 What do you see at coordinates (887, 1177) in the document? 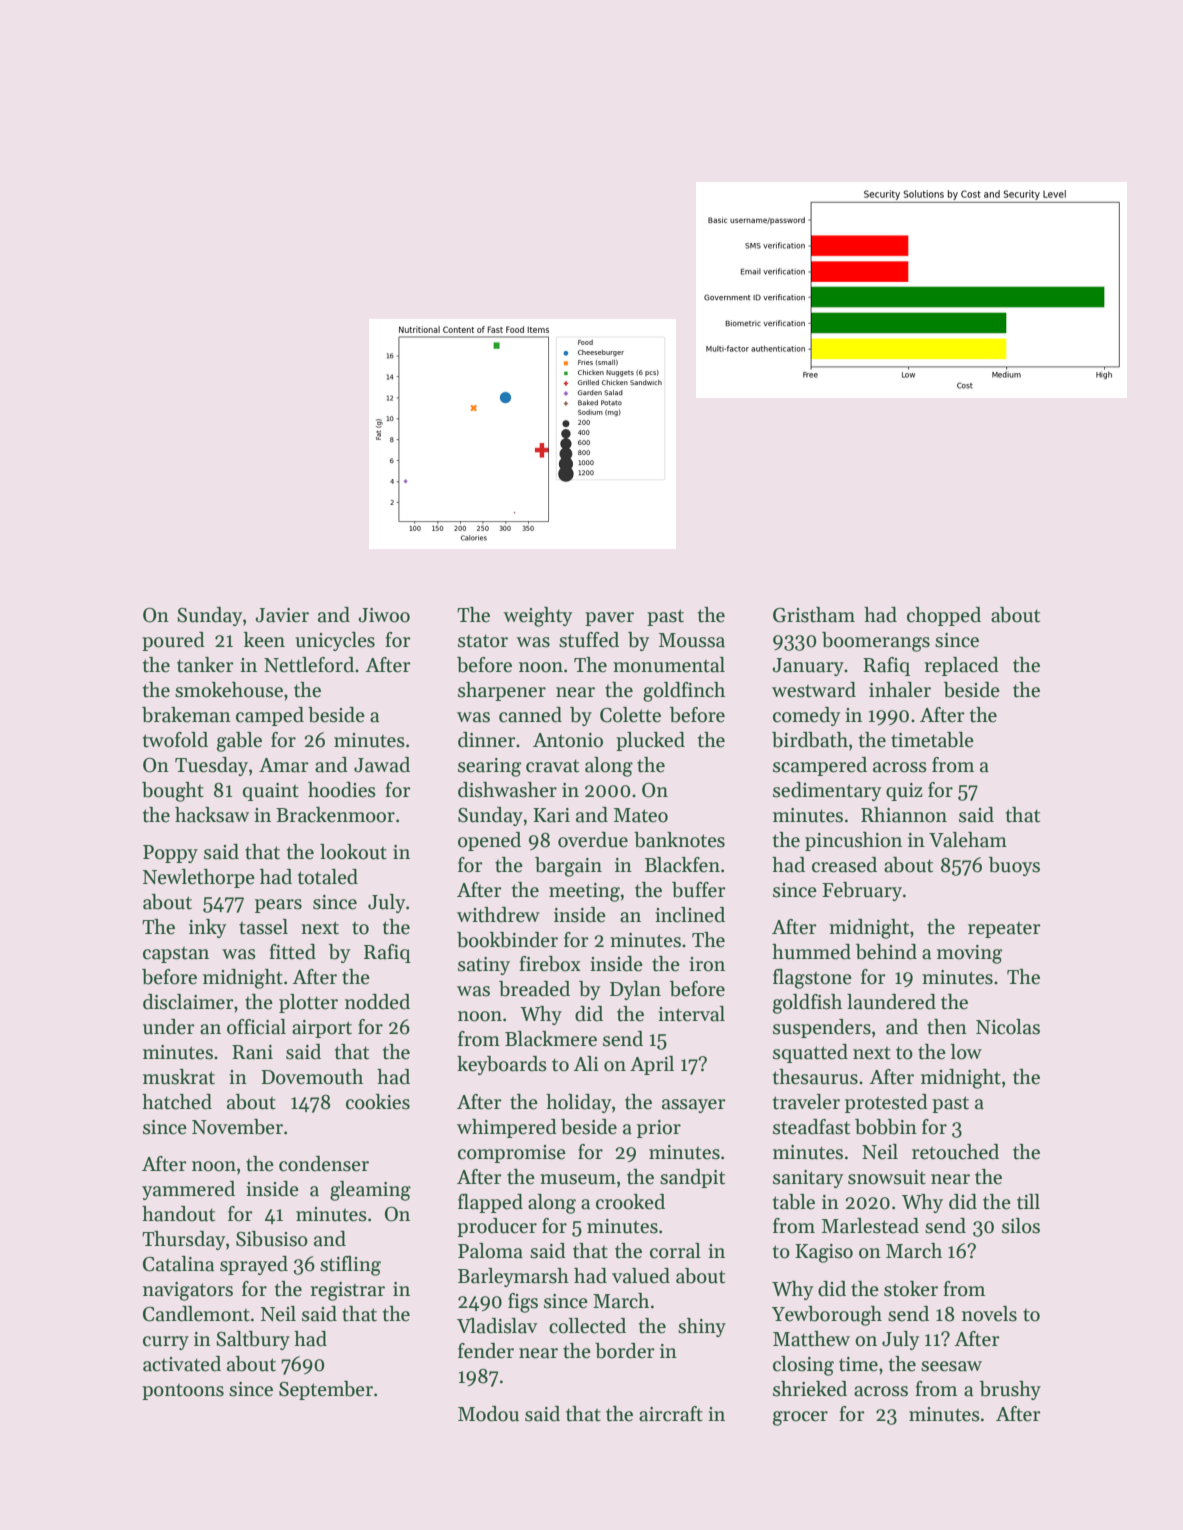
I see `snowsuit` at bounding box center [887, 1177].
